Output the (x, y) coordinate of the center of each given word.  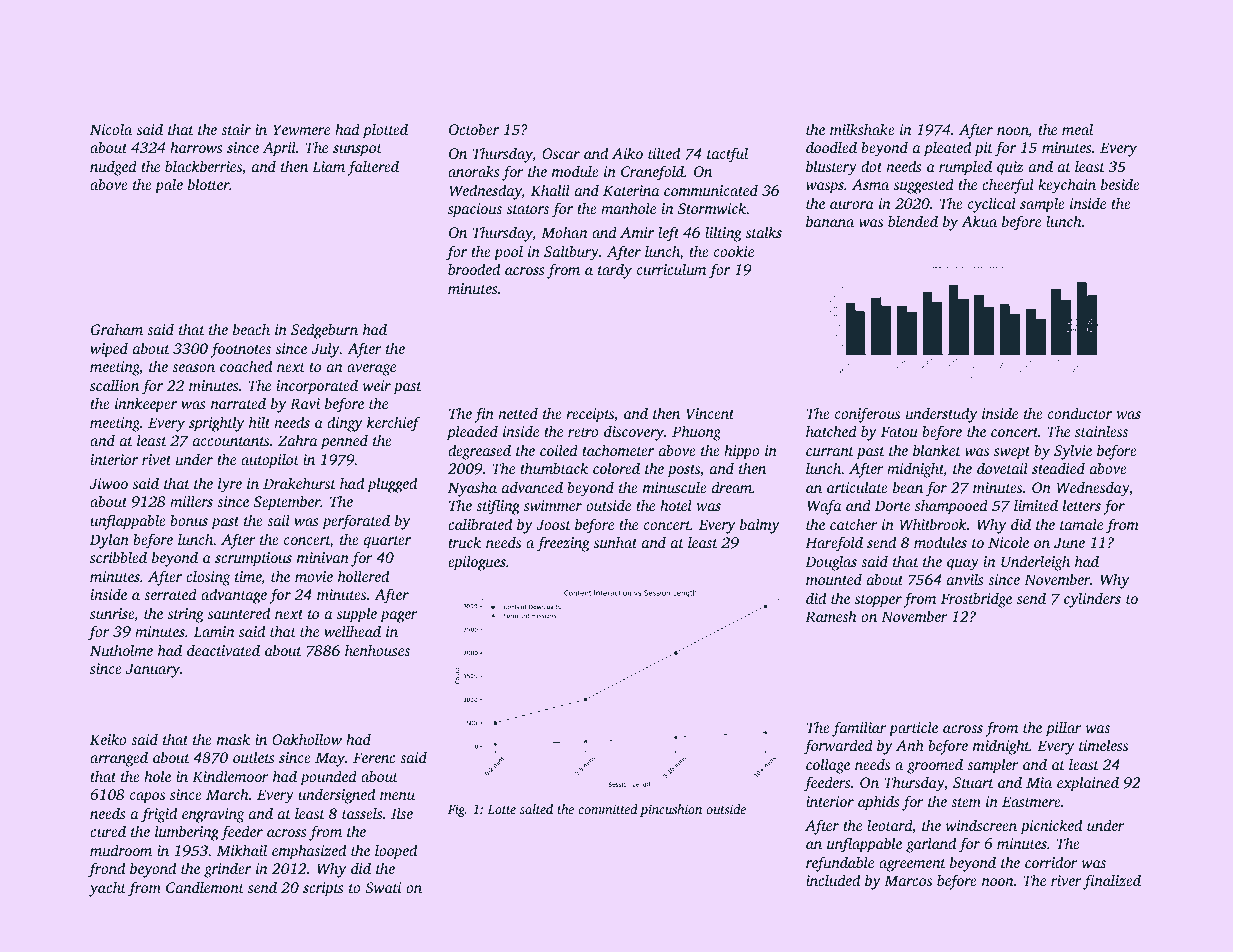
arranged (119, 759)
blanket (937, 450)
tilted (664, 153)
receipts (590, 415)
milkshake (862, 129)
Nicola (111, 129)
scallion (114, 385)
